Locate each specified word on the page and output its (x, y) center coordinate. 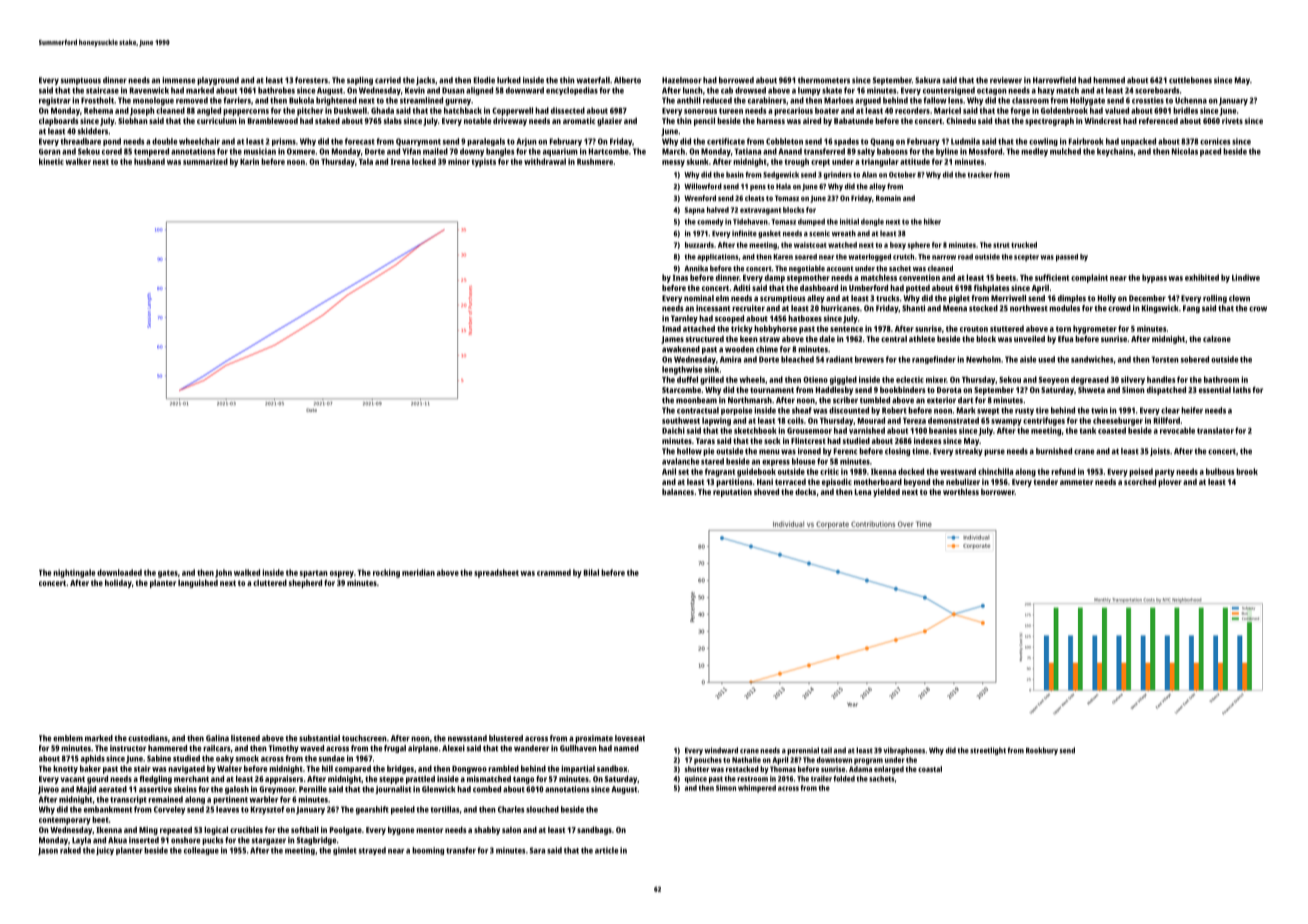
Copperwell (512, 111)
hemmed (1109, 80)
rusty (1024, 411)
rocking (386, 573)
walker (78, 161)
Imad (671, 328)
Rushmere (595, 161)
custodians (148, 738)
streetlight (988, 751)
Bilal (591, 572)
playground (218, 81)
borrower (998, 492)
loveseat (630, 738)
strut (1001, 245)
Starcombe (681, 389)
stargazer (268, 841)
